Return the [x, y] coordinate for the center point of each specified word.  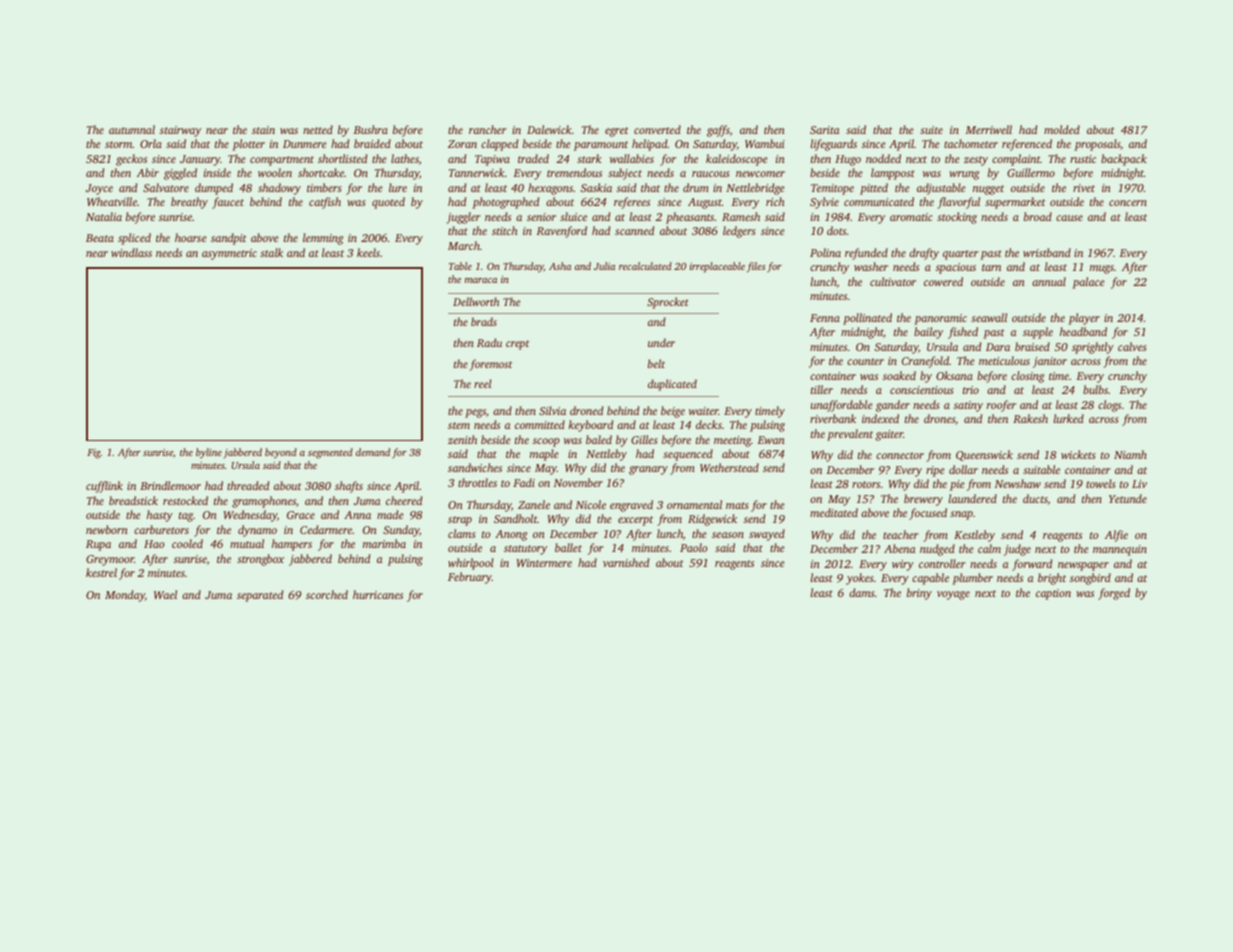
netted [318, 129]
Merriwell [989, 129]
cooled [187, 543]
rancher [488, 129]
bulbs [1095, 389]
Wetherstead [729, 467]
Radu [489, 342]
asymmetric [229, 254]
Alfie [1116, 536]
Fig [94, 454]
